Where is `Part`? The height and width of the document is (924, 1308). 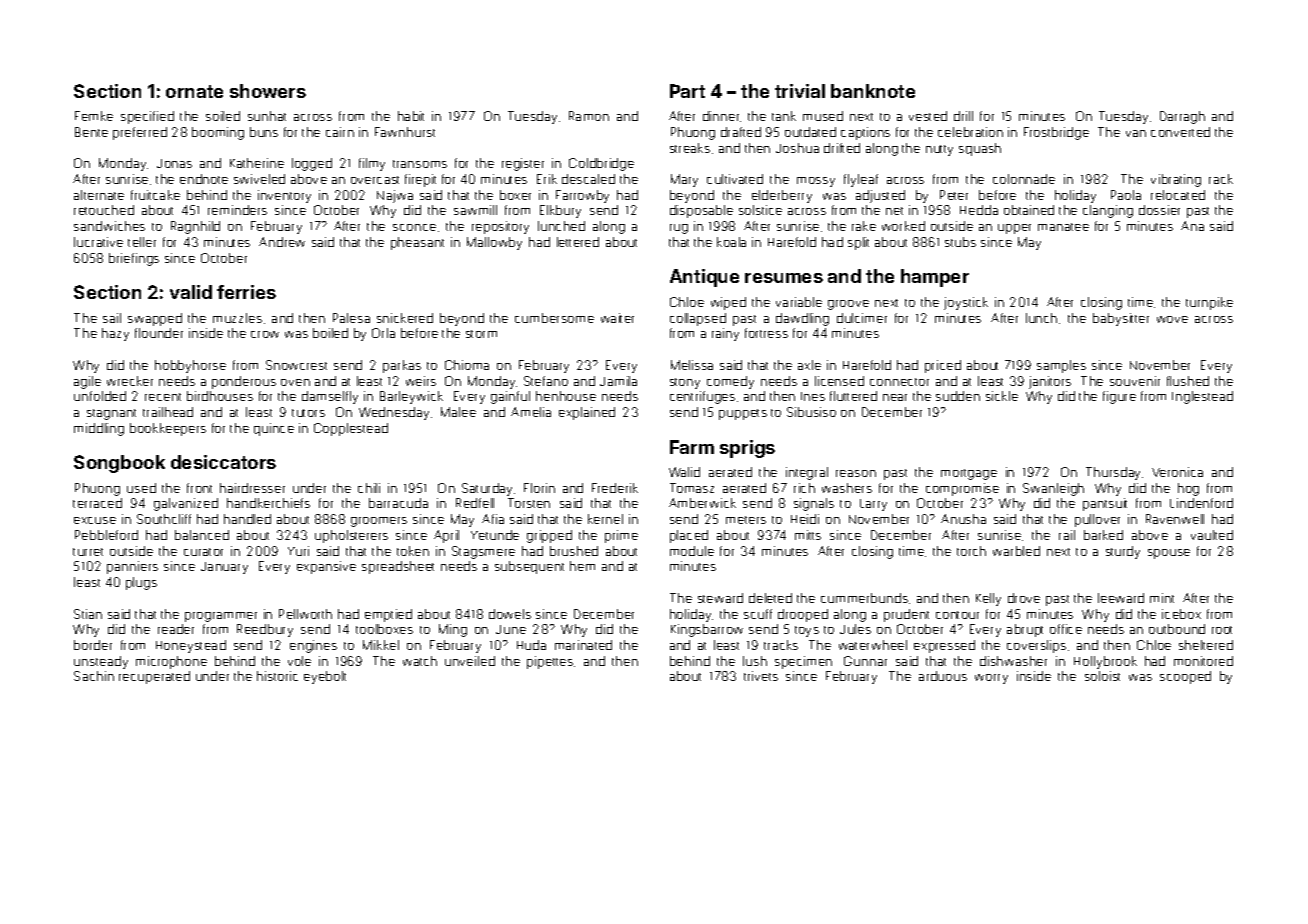
Part is located at coordinates (687, 91).
